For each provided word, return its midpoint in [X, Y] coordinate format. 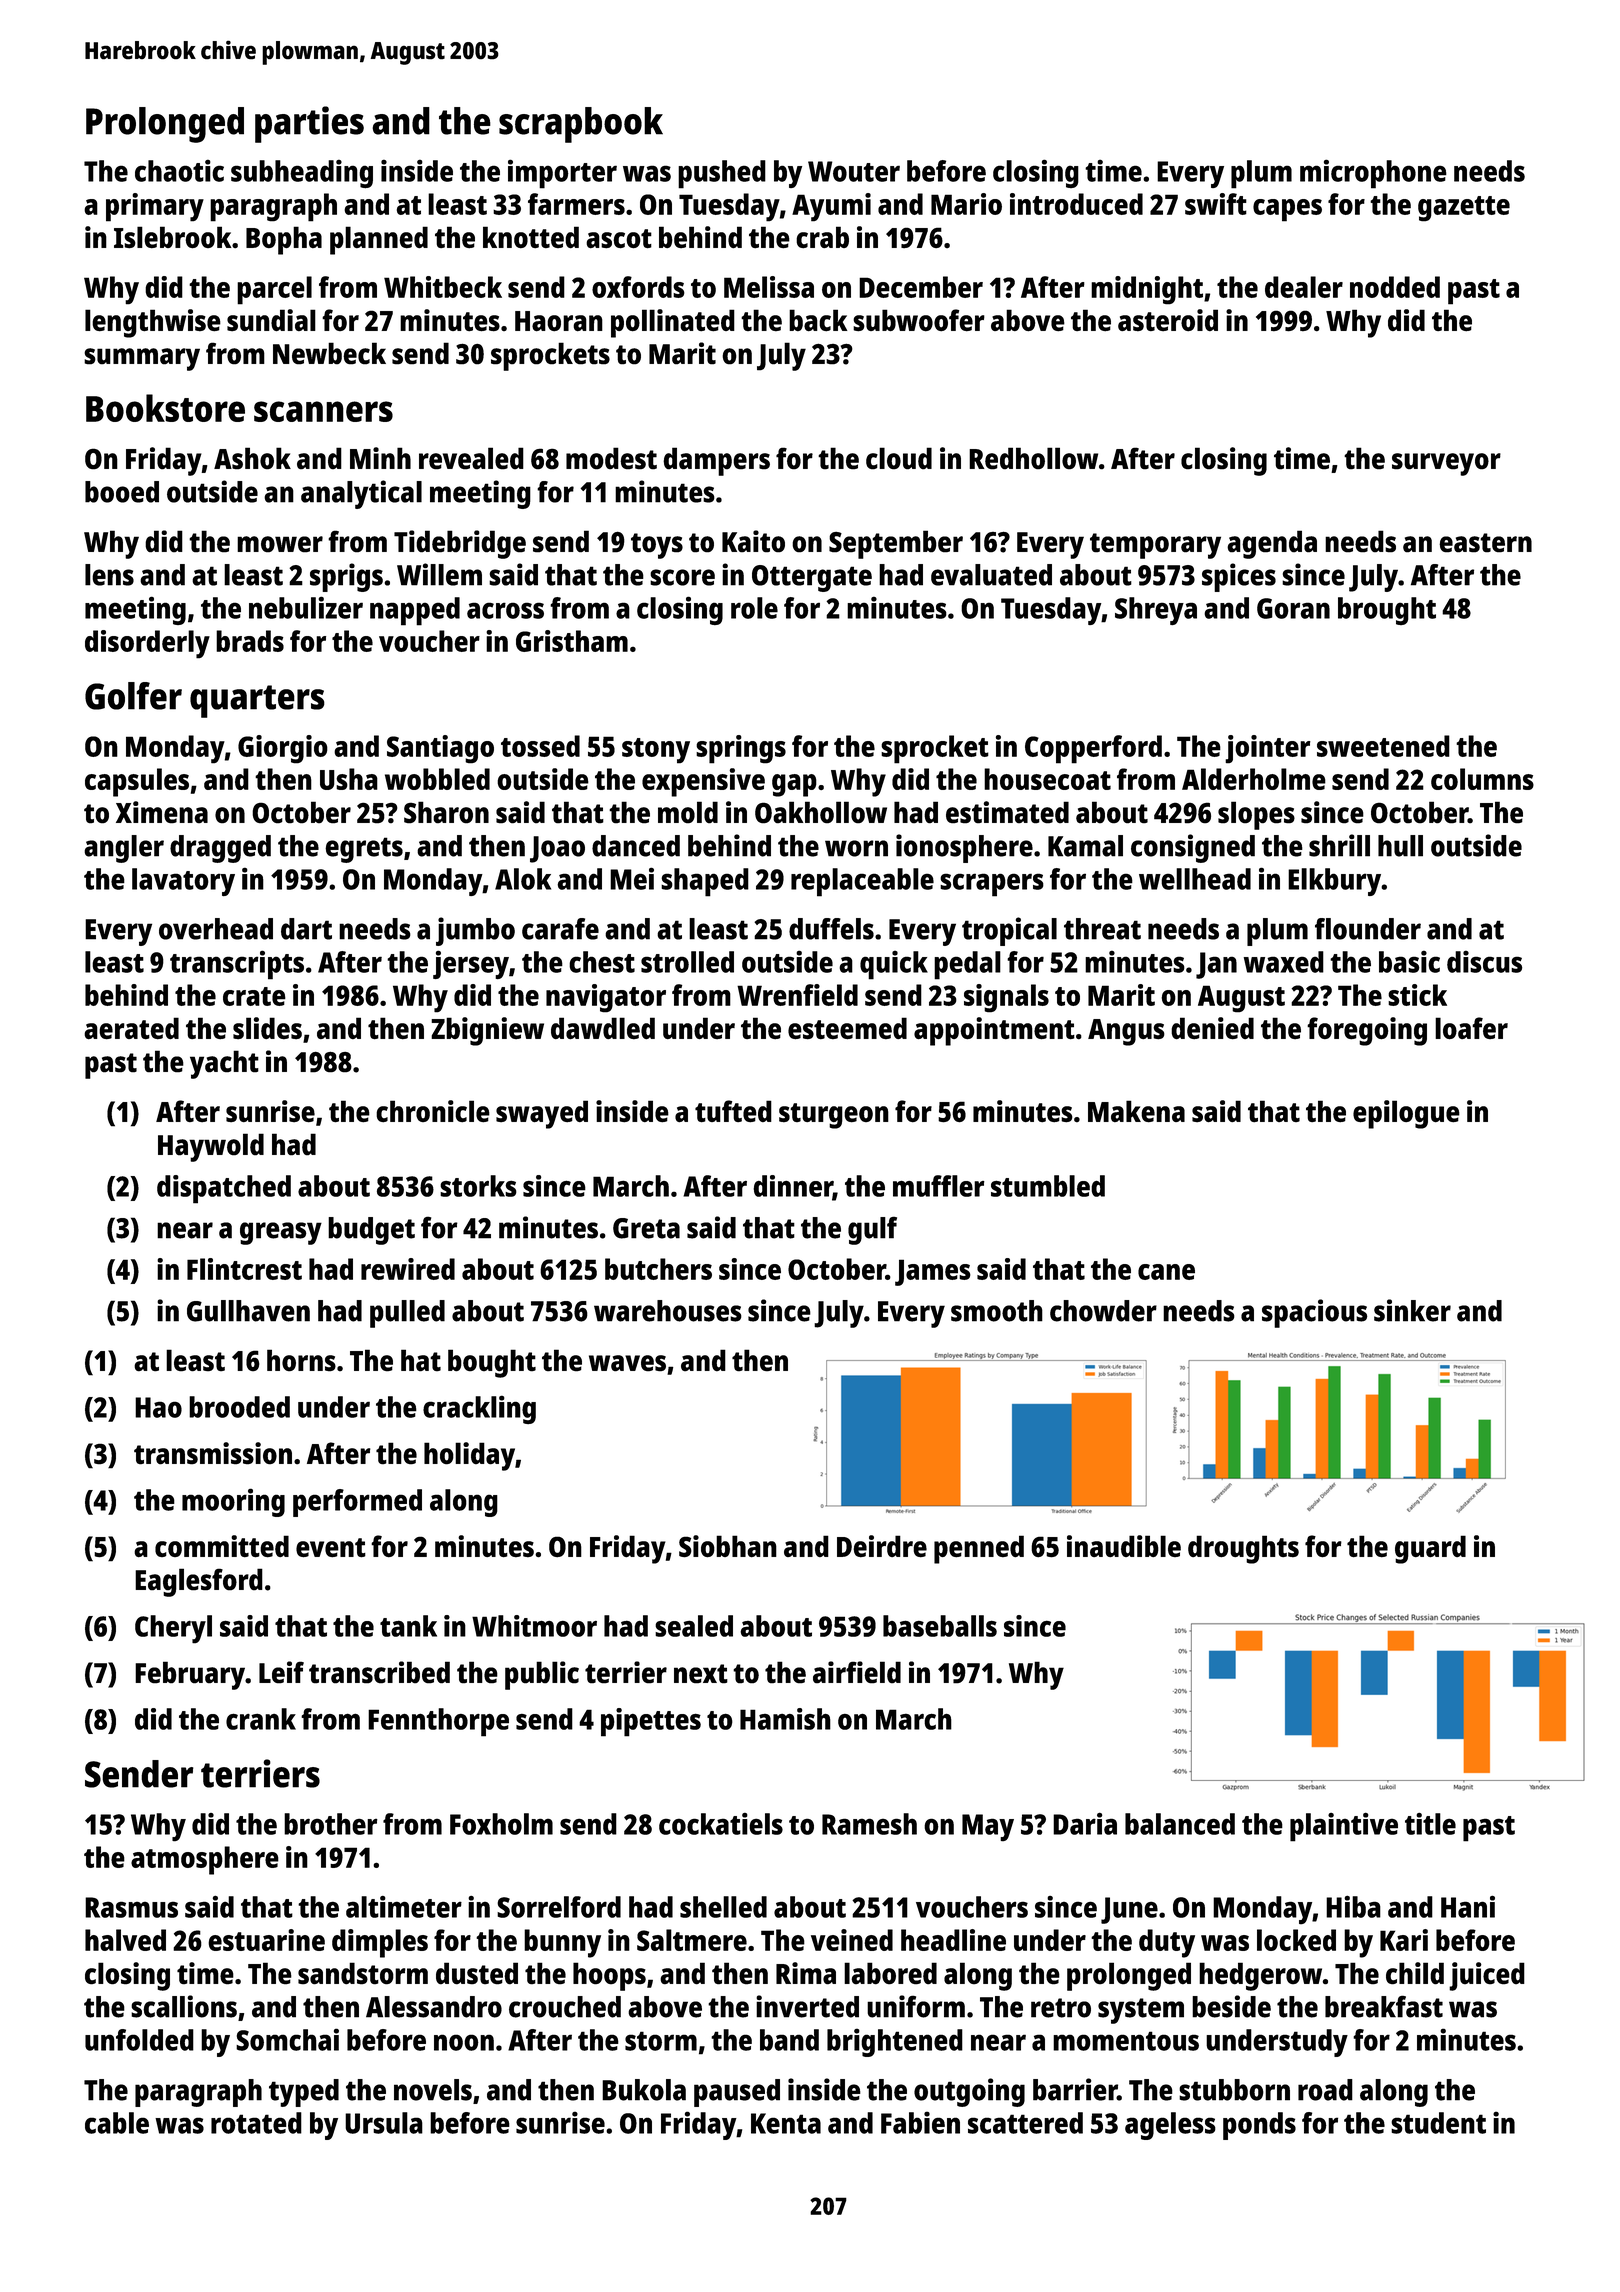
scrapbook [581, 125]
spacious [1315, 1313]
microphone [1373, 174]
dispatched [224, 1189]
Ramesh [869, 1824]
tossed [540, 746]
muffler [939, 1186]
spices [1239, 577]
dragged [220, 849]
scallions [184, 2006]
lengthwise [153, 323]
